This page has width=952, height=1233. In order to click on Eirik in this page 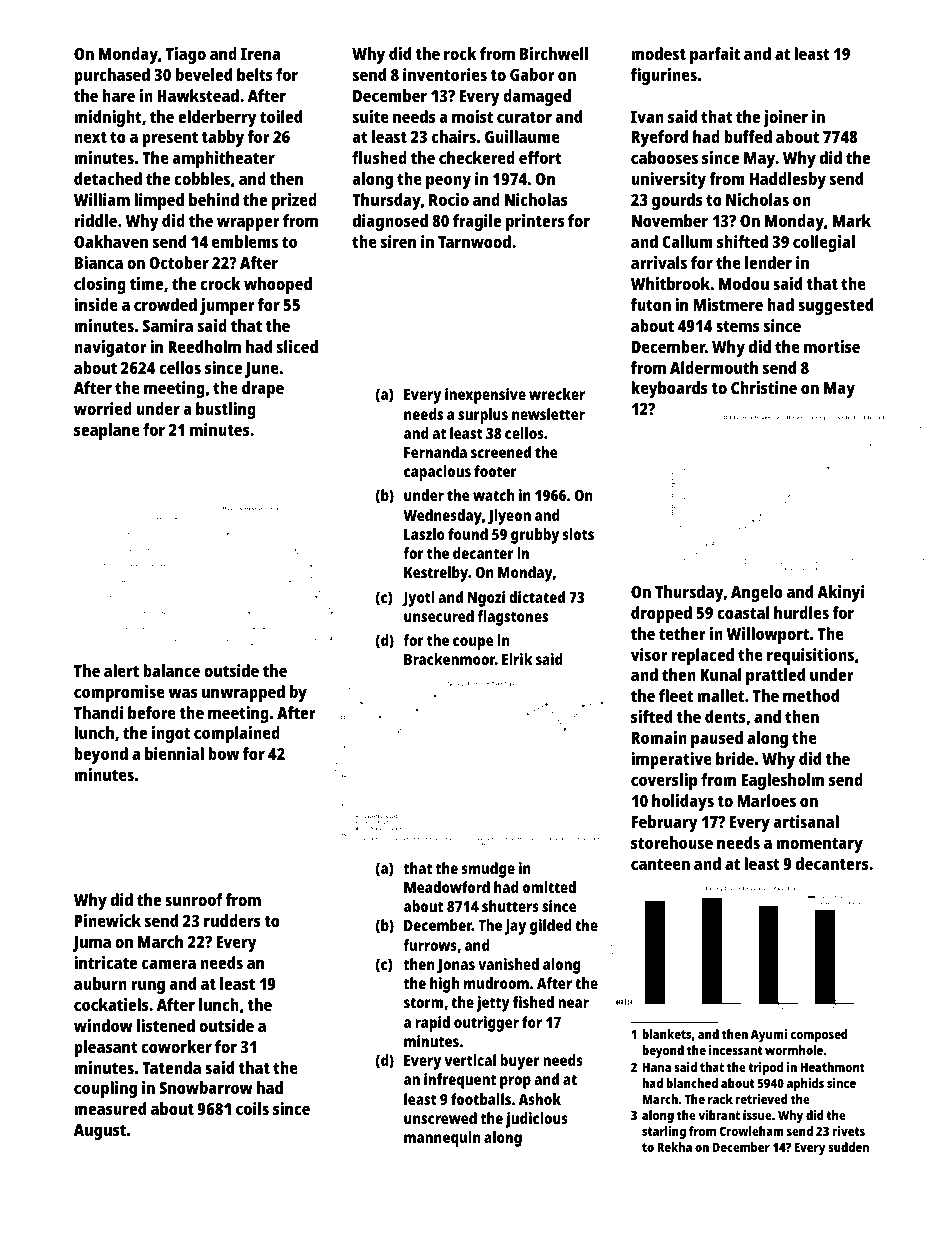, I will do `click(517, 659)`.
